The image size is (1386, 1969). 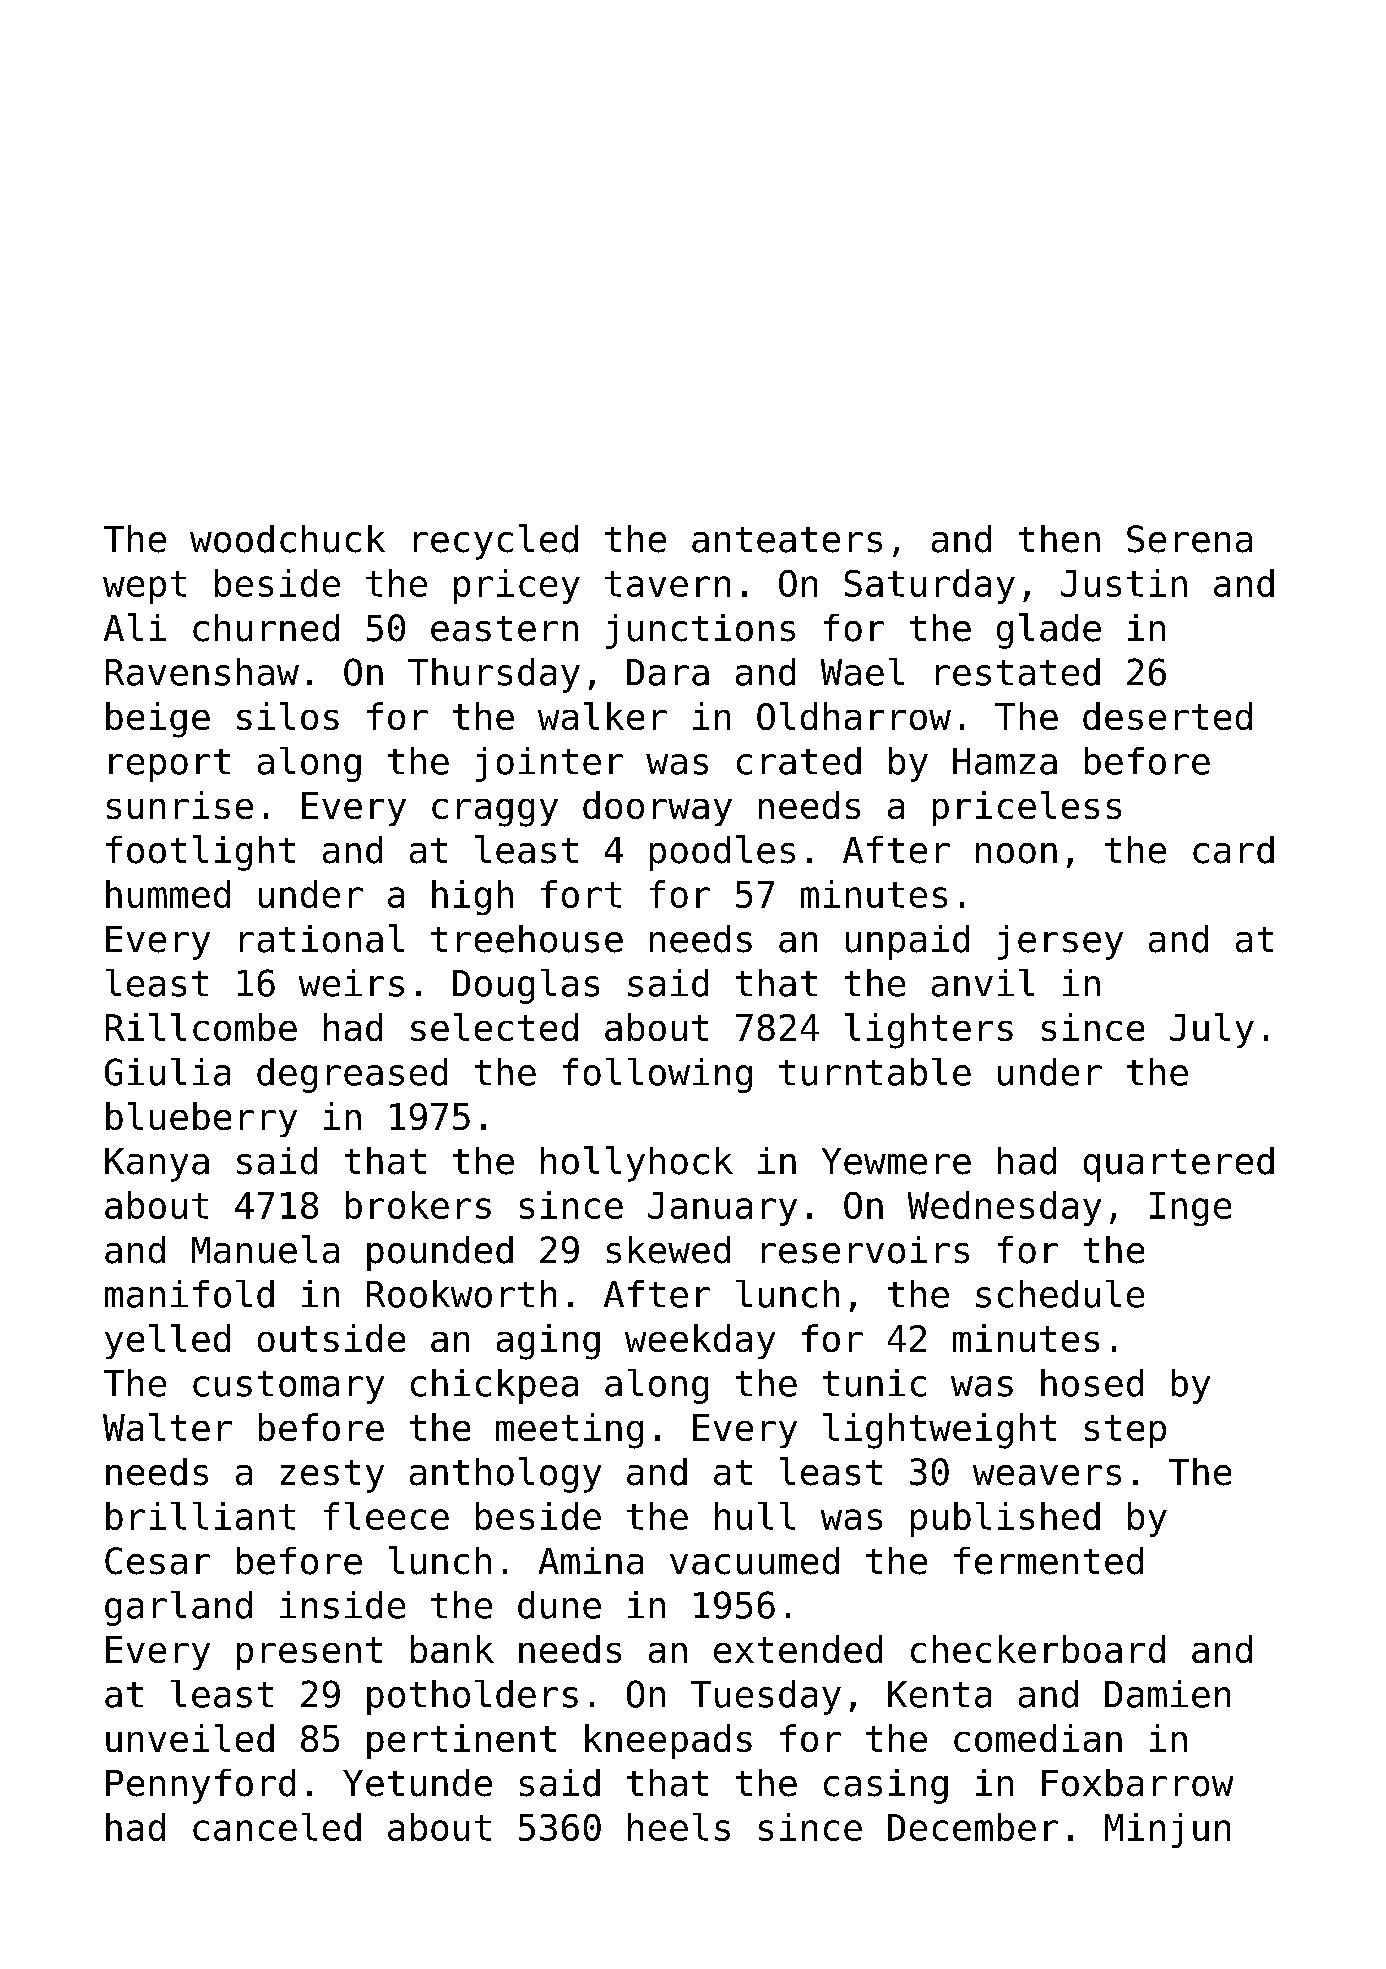 What do you see at coordinates (144, 587) in the screenshot?
I see `wept` at bounding box center [144, 587].
